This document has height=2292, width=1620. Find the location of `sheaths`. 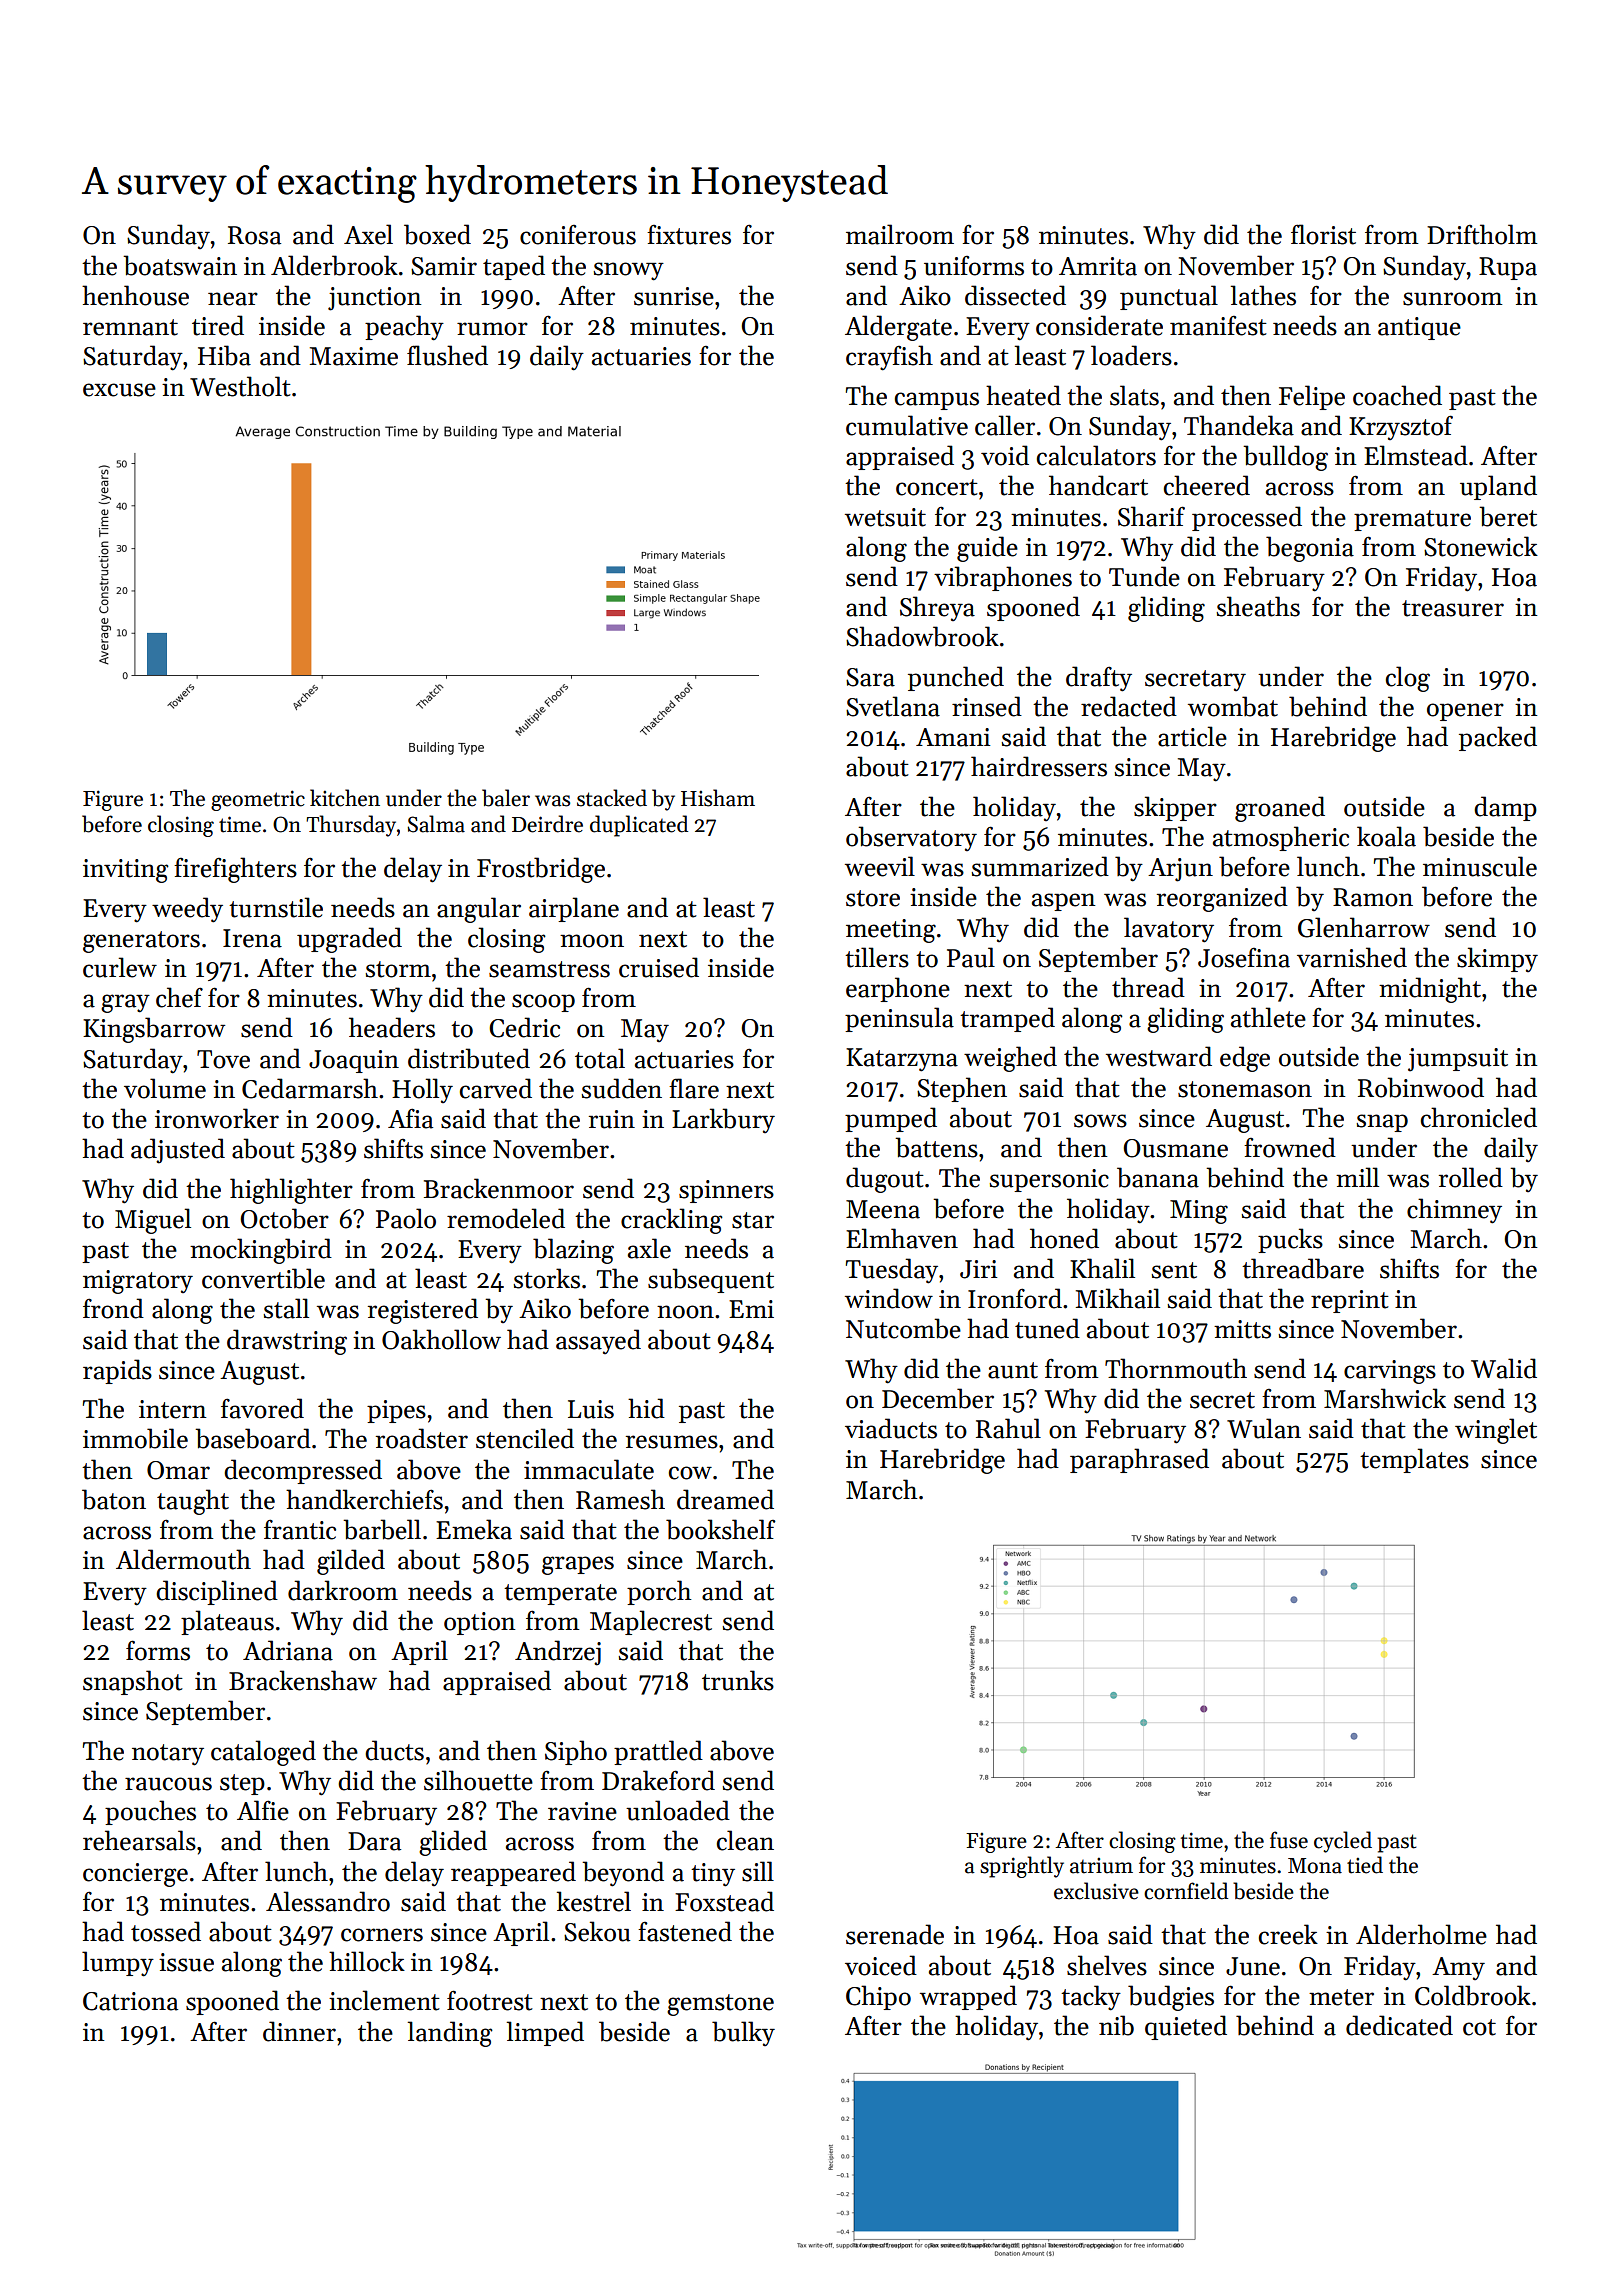

sheaths is located at coordinates (1258, 606).
